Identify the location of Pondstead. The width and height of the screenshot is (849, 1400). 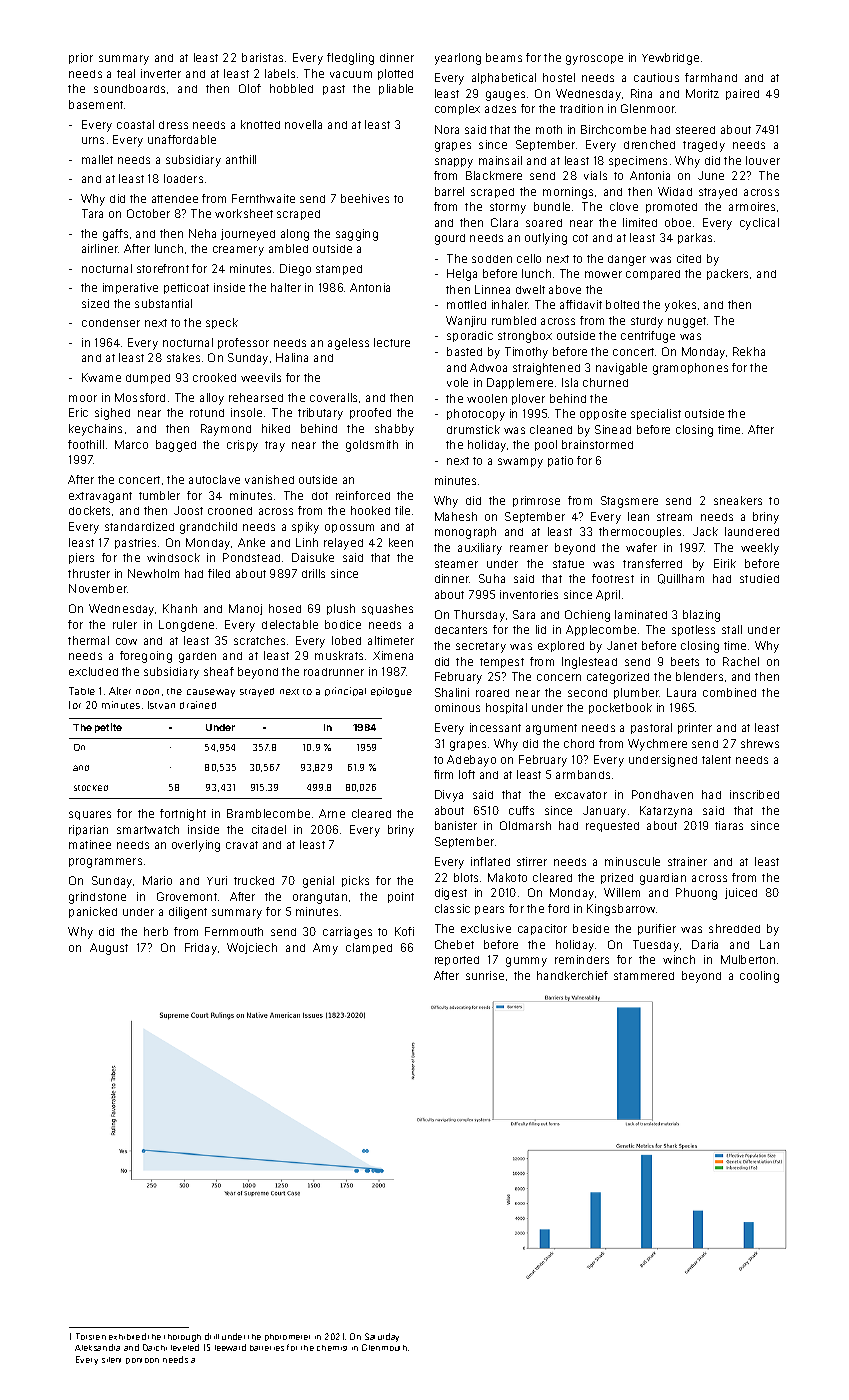
(251, 557).
